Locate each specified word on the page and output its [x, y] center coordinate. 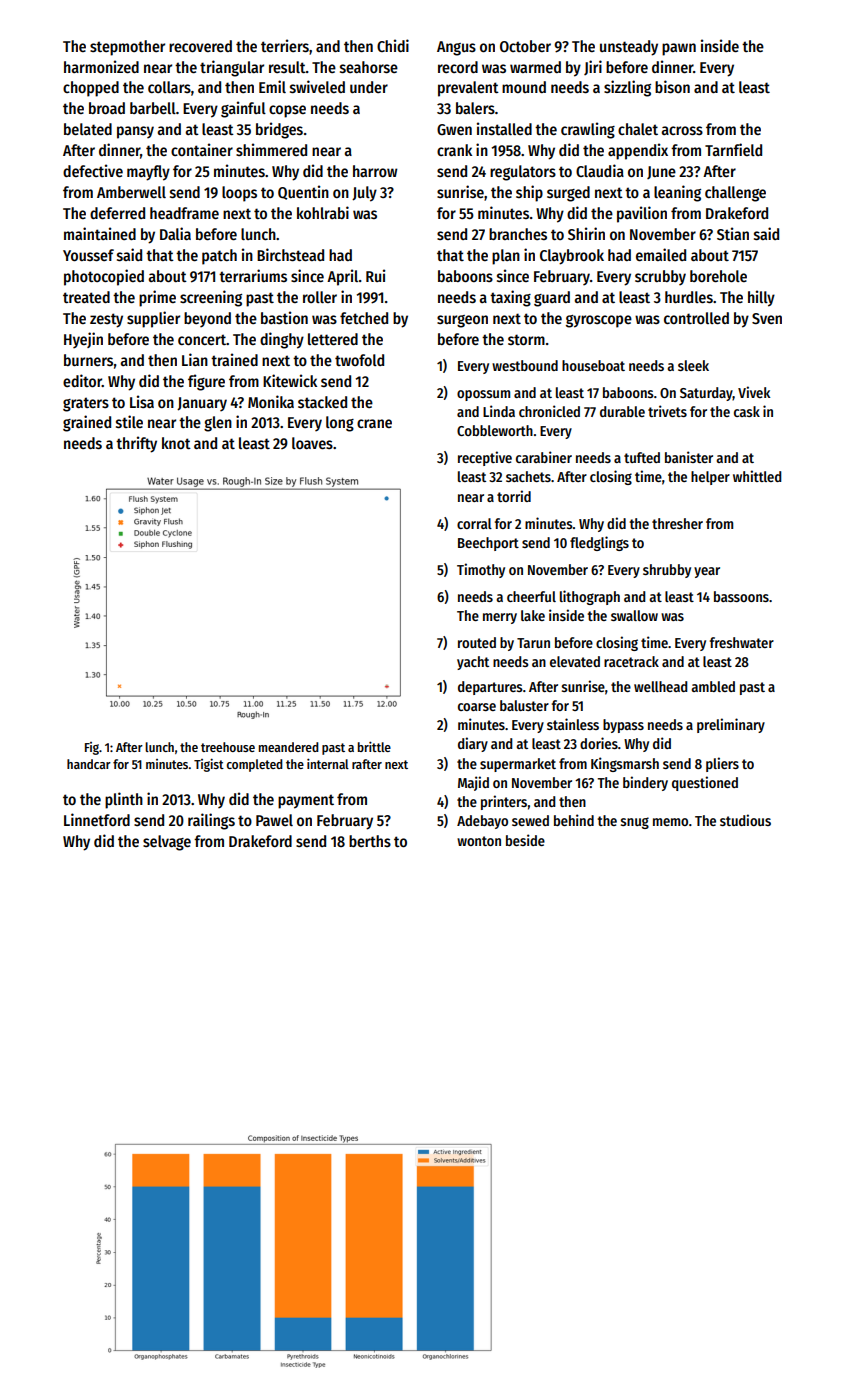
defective [93, 171]
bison [672, 87]
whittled [757, 476]
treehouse [228, 747]
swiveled [317, 87]
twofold [359, 360]
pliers [722, 764]
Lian [195, 359]
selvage [167, 843]
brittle [374, 746]
